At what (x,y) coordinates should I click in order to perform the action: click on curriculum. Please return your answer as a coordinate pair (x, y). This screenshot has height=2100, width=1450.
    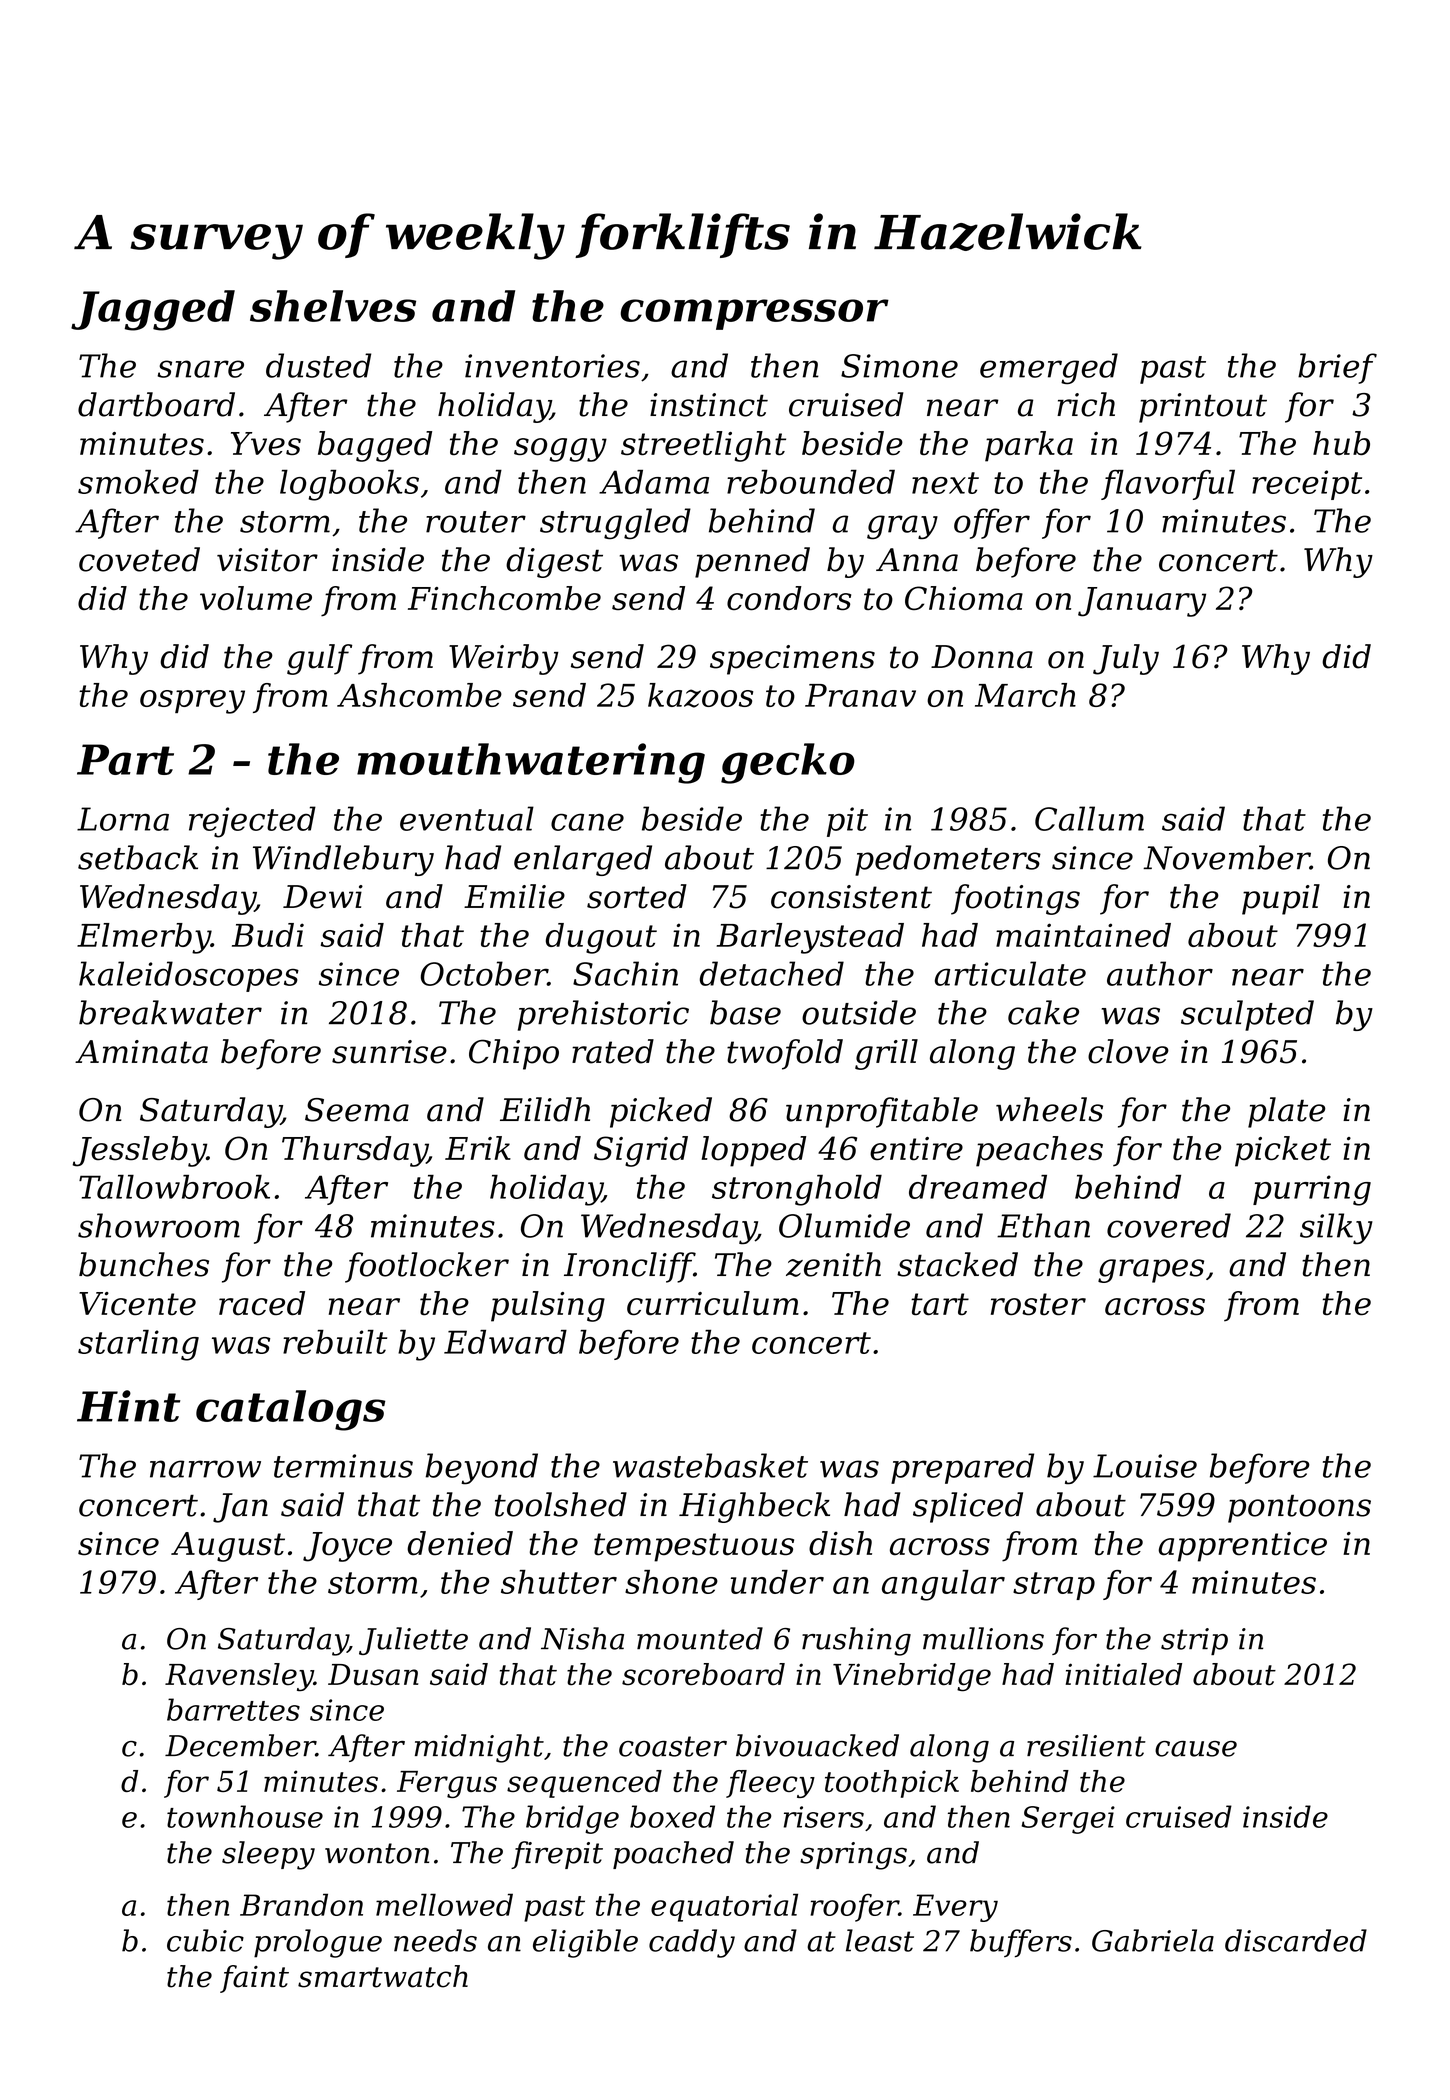
    Looking at the image, I should click on (713, 1303).
